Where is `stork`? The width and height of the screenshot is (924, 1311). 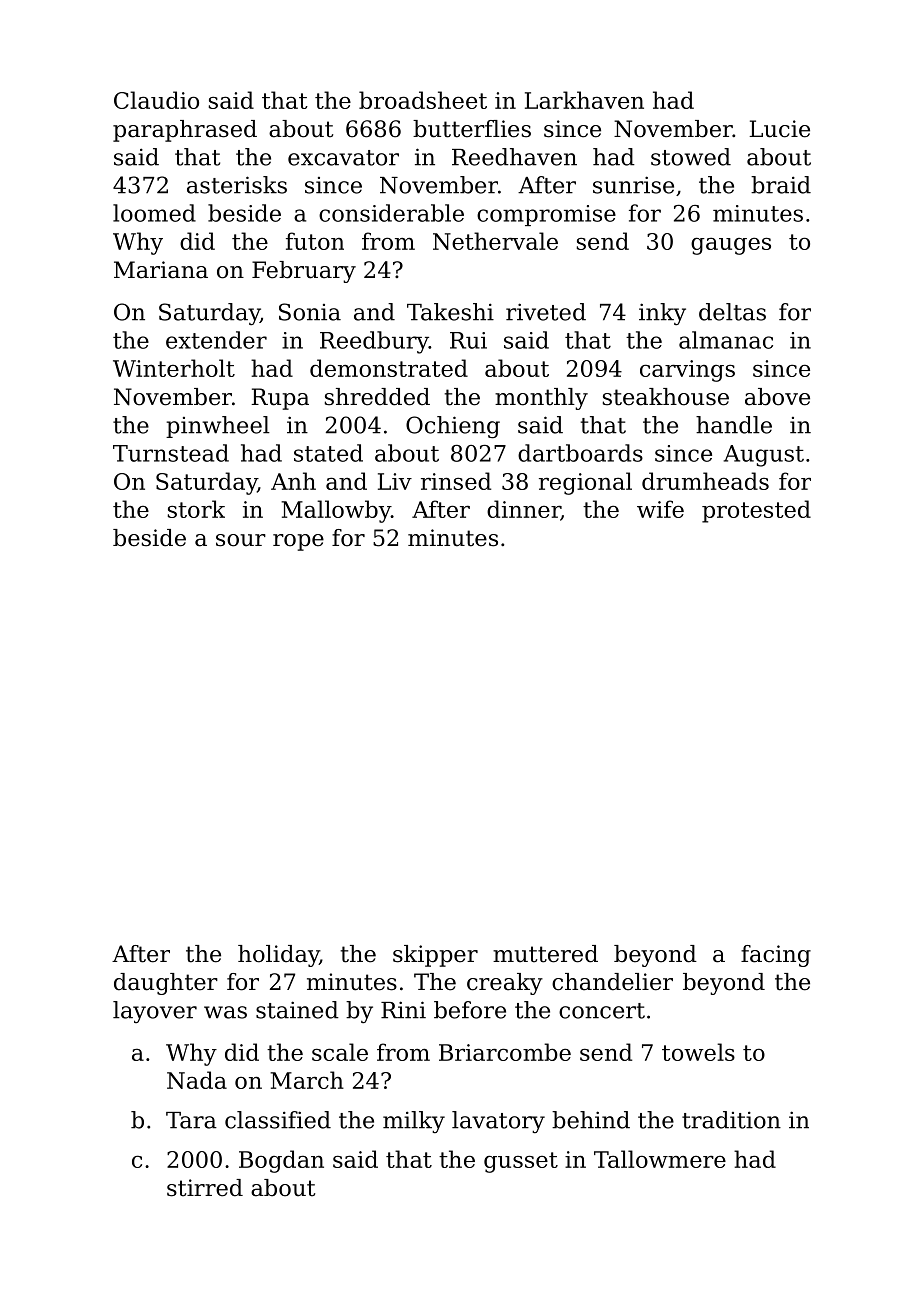
stork is located at coordinates (196, 509).
